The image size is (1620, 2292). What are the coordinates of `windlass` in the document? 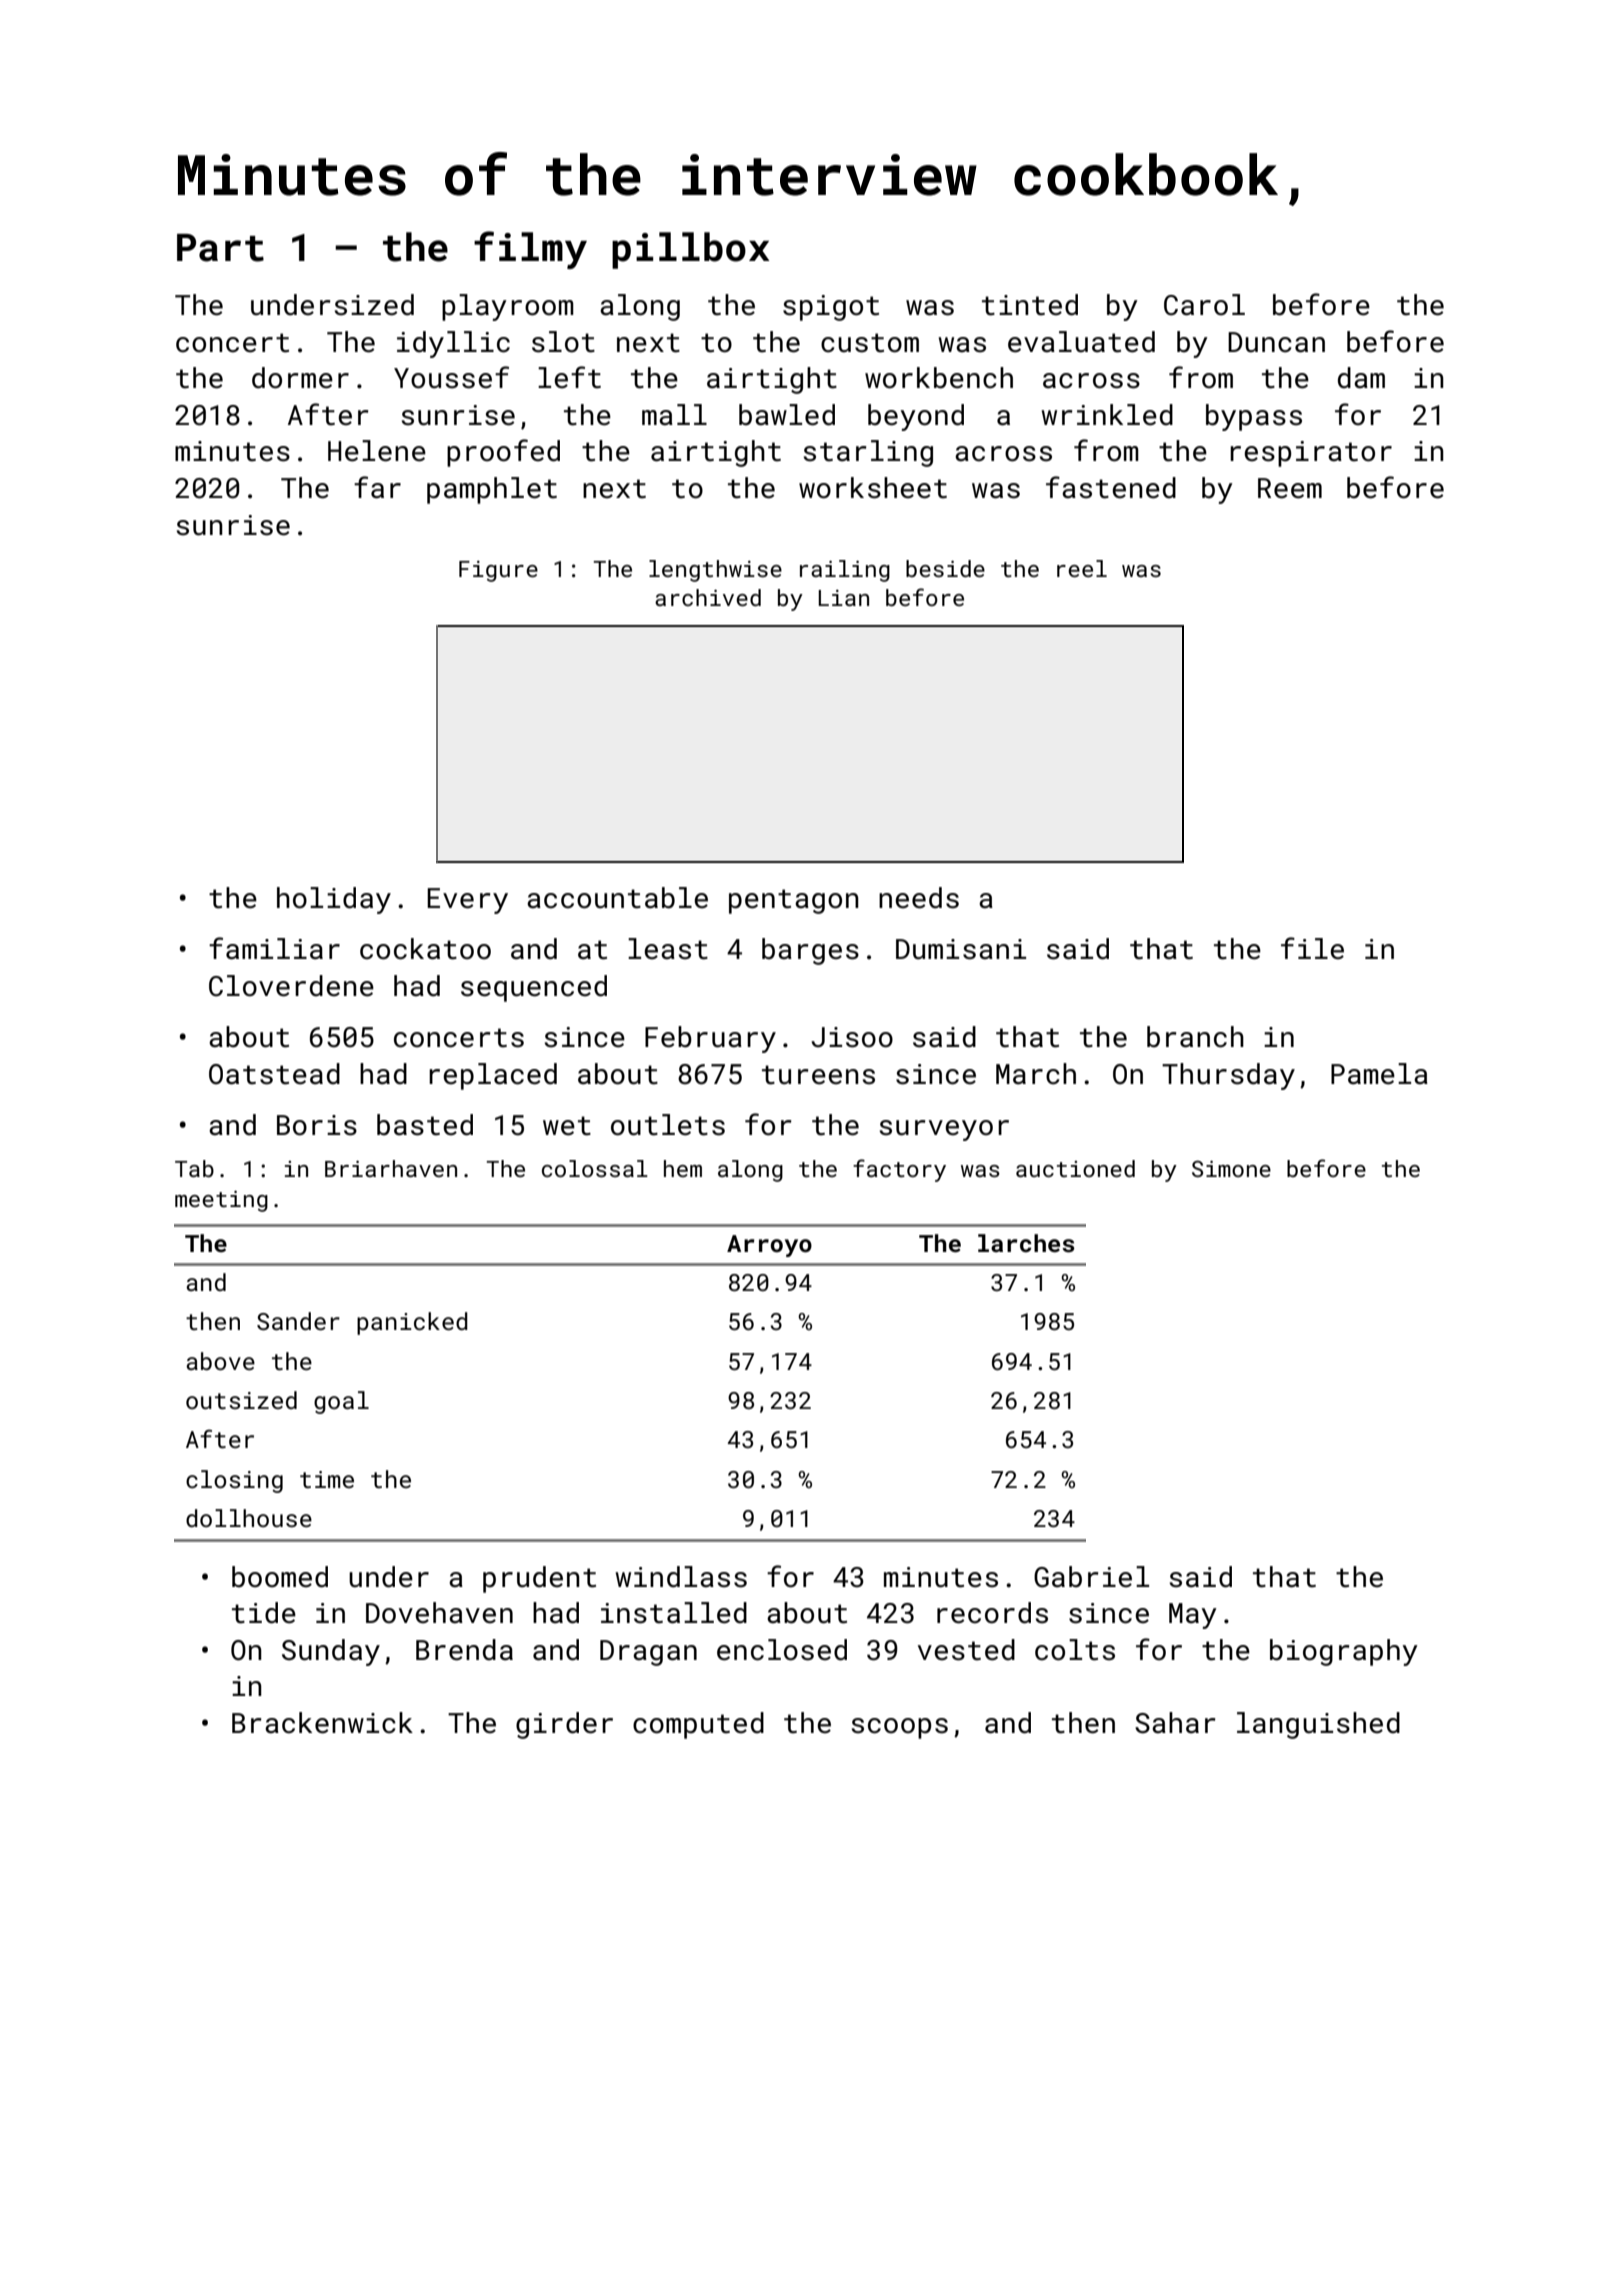 It's located at (681, 1577).
